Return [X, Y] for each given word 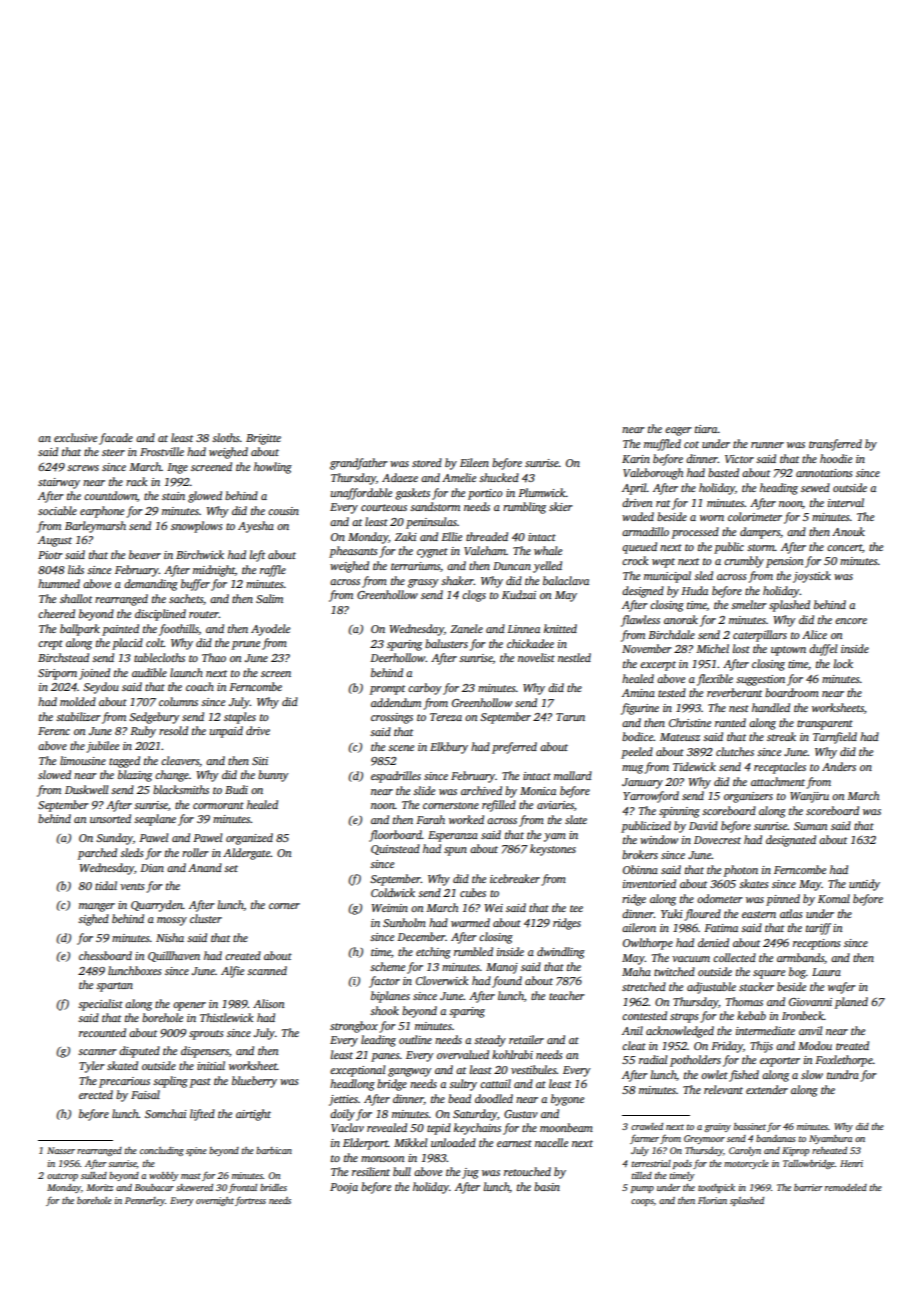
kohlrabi [512, 1054]
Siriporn [57, 674]
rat [663, 503]
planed [851, 1003]
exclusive [75, 437]
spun [455, 851]
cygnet [432, 553]
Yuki [672, 913]
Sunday [114, 839]
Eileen [474, 462]
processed [695, 533]
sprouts [206, 1035]
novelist [536, 657]
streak [781, 736]
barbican [274, 1150]
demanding [151, 585]
